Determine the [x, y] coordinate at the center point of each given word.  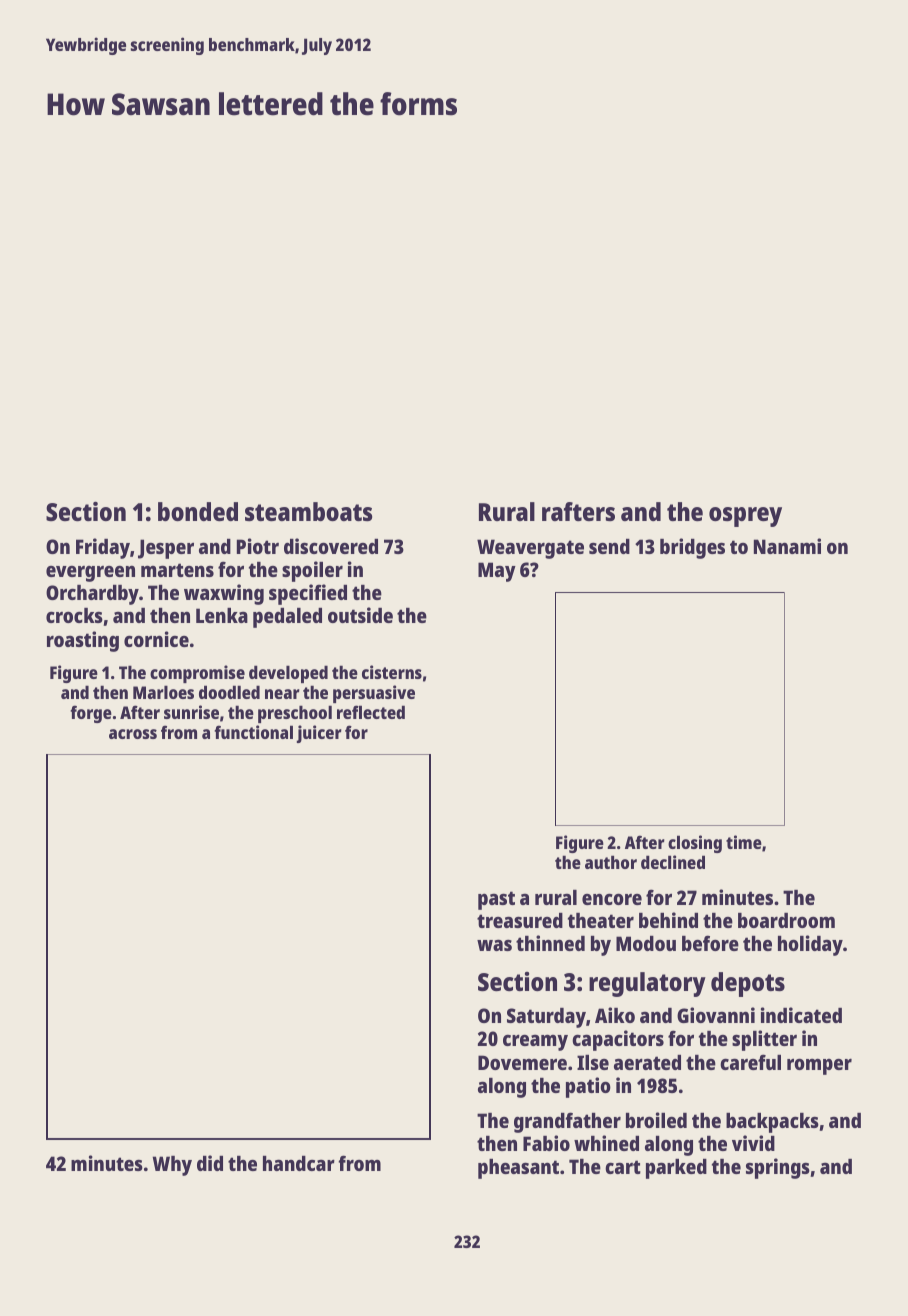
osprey [745, 517]
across [133, 734]
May [497, 572]
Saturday [546, 1018]
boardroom [786, 920]
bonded [198, 511]
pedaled [287, 618]
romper [819, 1067]
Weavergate [530, 549]
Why [172, 1166]
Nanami [787, 546]
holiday [810, 945]
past [496, 900]
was [494, 945]
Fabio [546, 1143]
